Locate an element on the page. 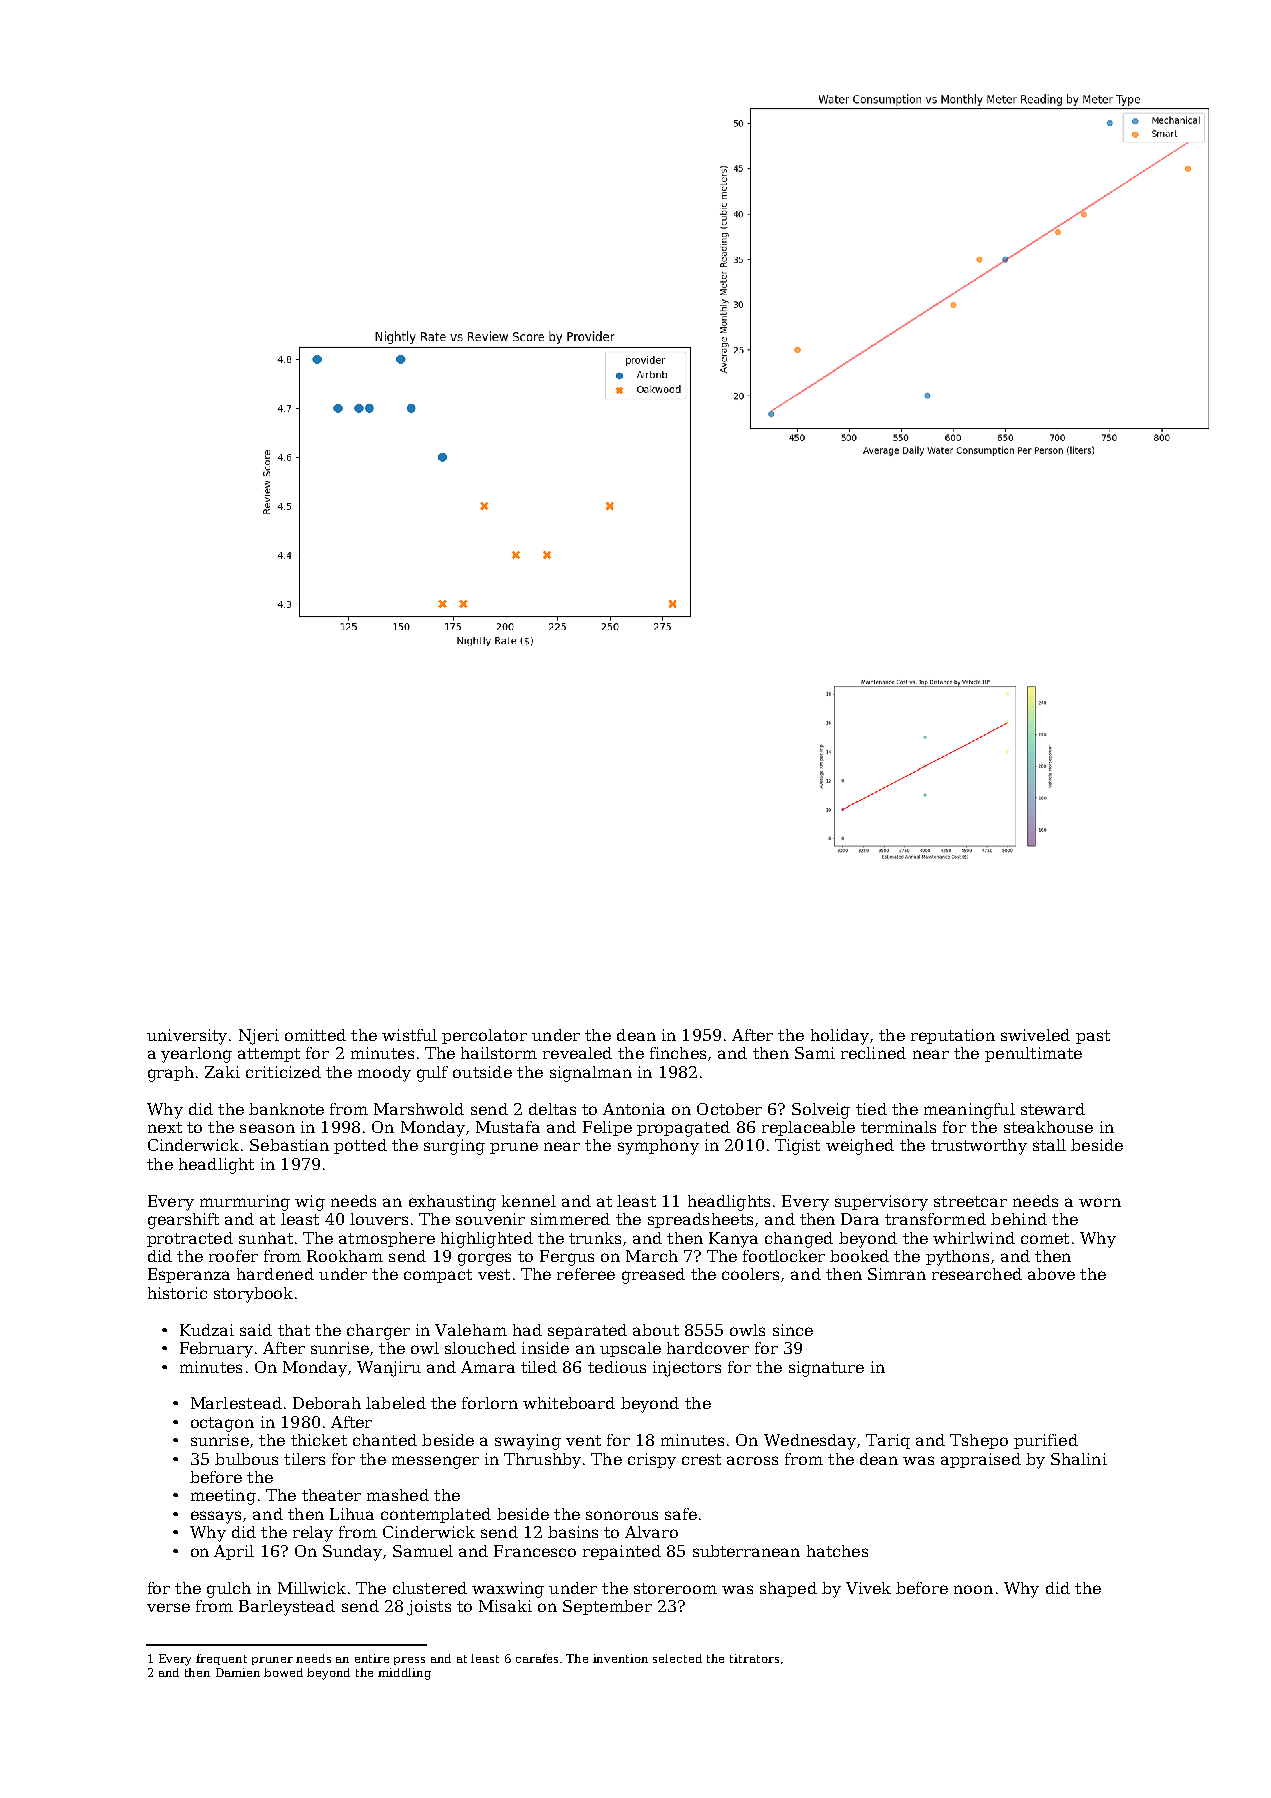 The image size is (1271, 1798). season is located at coordinates (267, 1128).
